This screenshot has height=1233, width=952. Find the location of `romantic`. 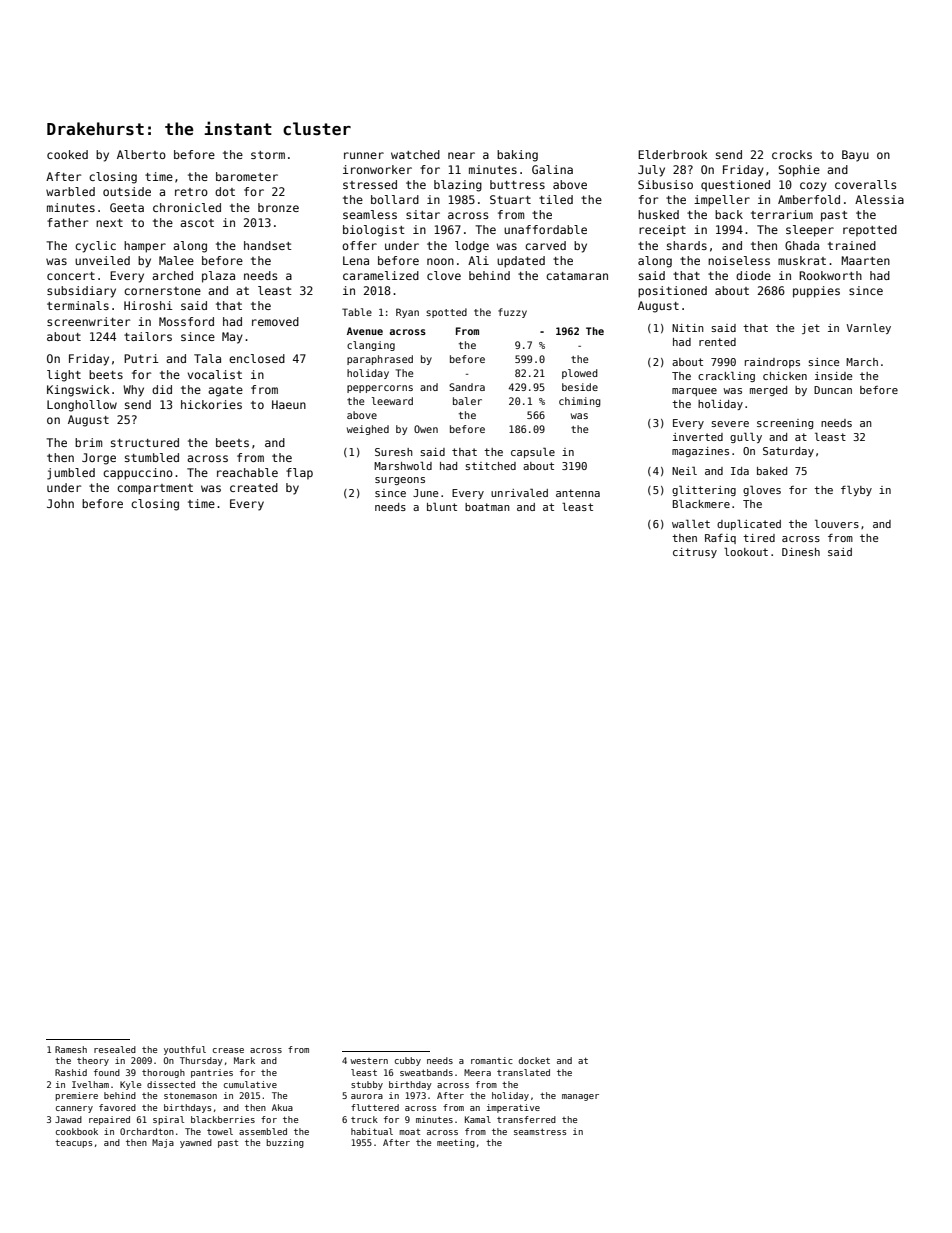

romantic is located at coordinates (492, 1060).
